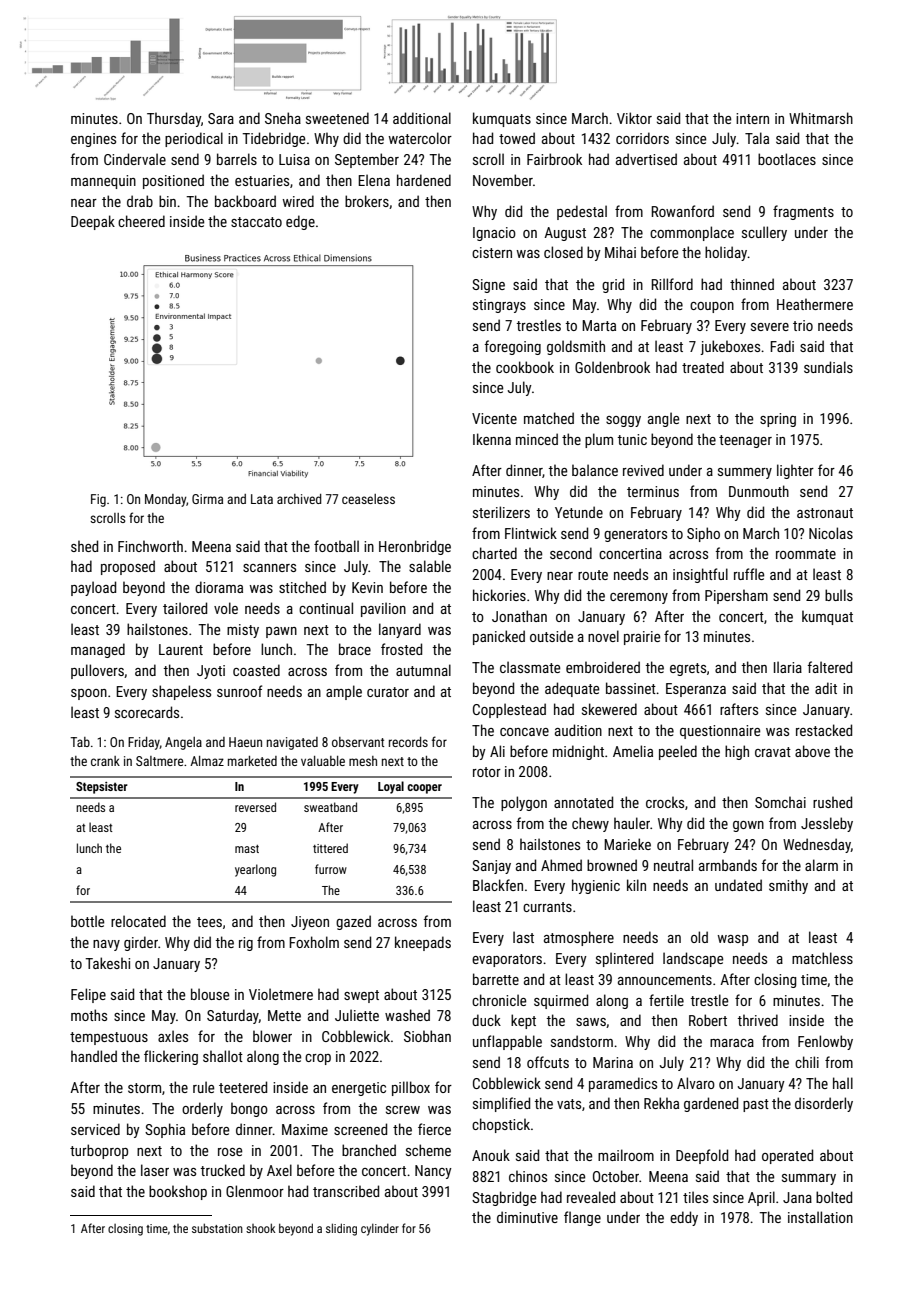  What do you see at coordinates (757, 1020) in the document?
I see `thrived` at bounding box center [757, 1020].
